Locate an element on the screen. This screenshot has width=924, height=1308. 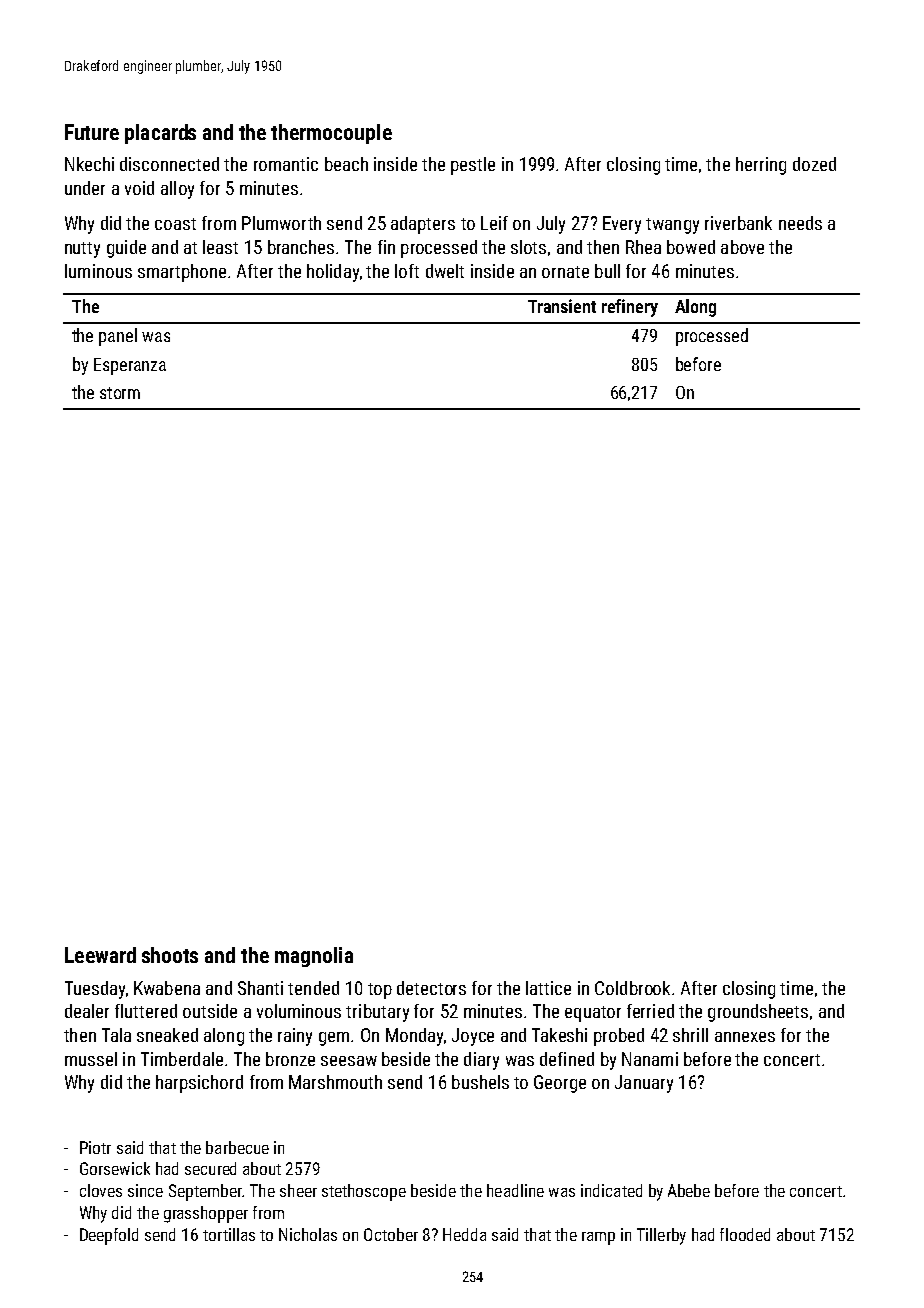
Deepfold is located at coordinates (109, 1236).
